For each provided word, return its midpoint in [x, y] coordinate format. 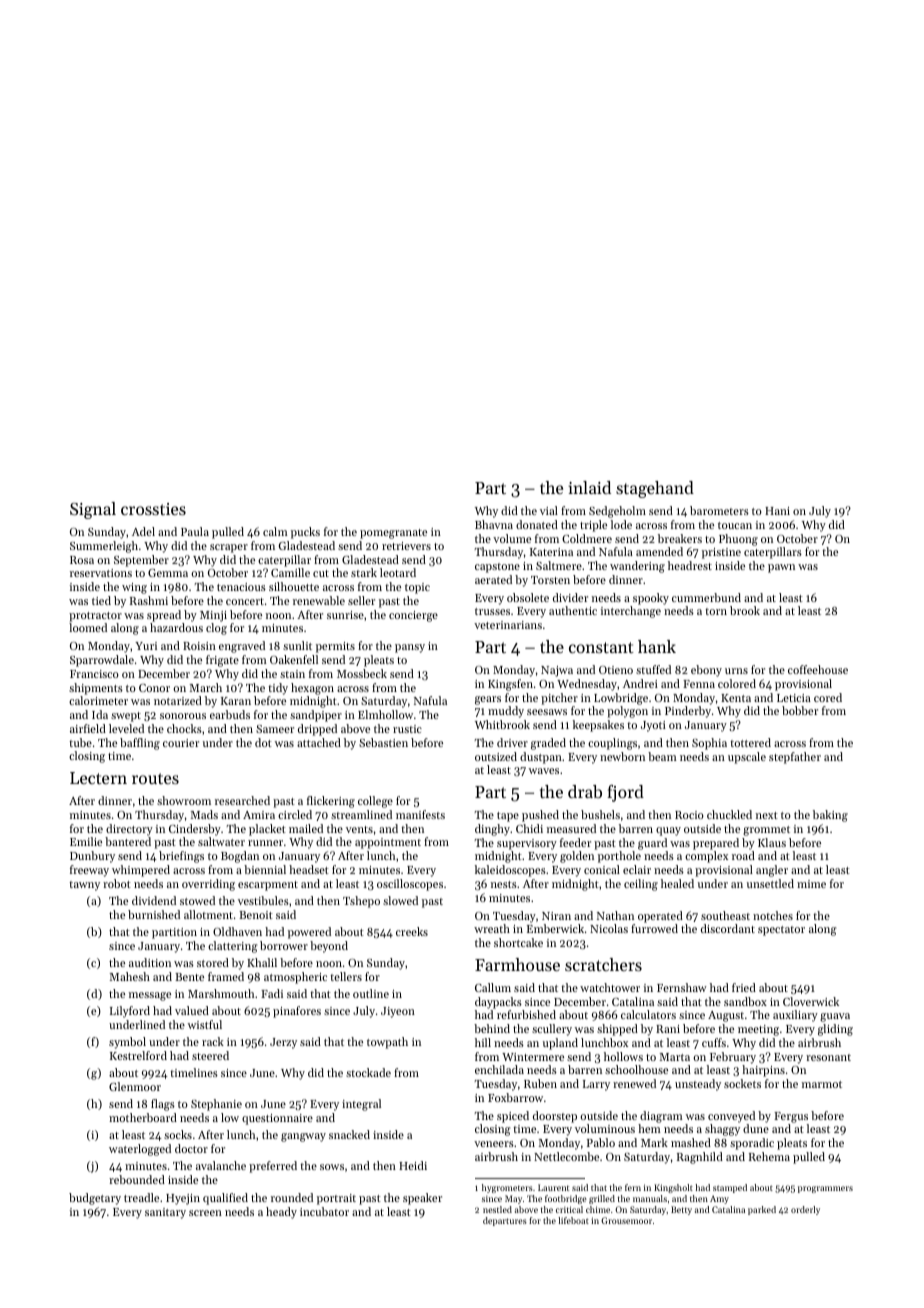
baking [830, 816]
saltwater [221, 841]
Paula [195, 531]
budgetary [95, 1199]
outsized [496, 756]
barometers [719, 510]
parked [762, 1210]
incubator [324, 1211]
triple [593, 526]
